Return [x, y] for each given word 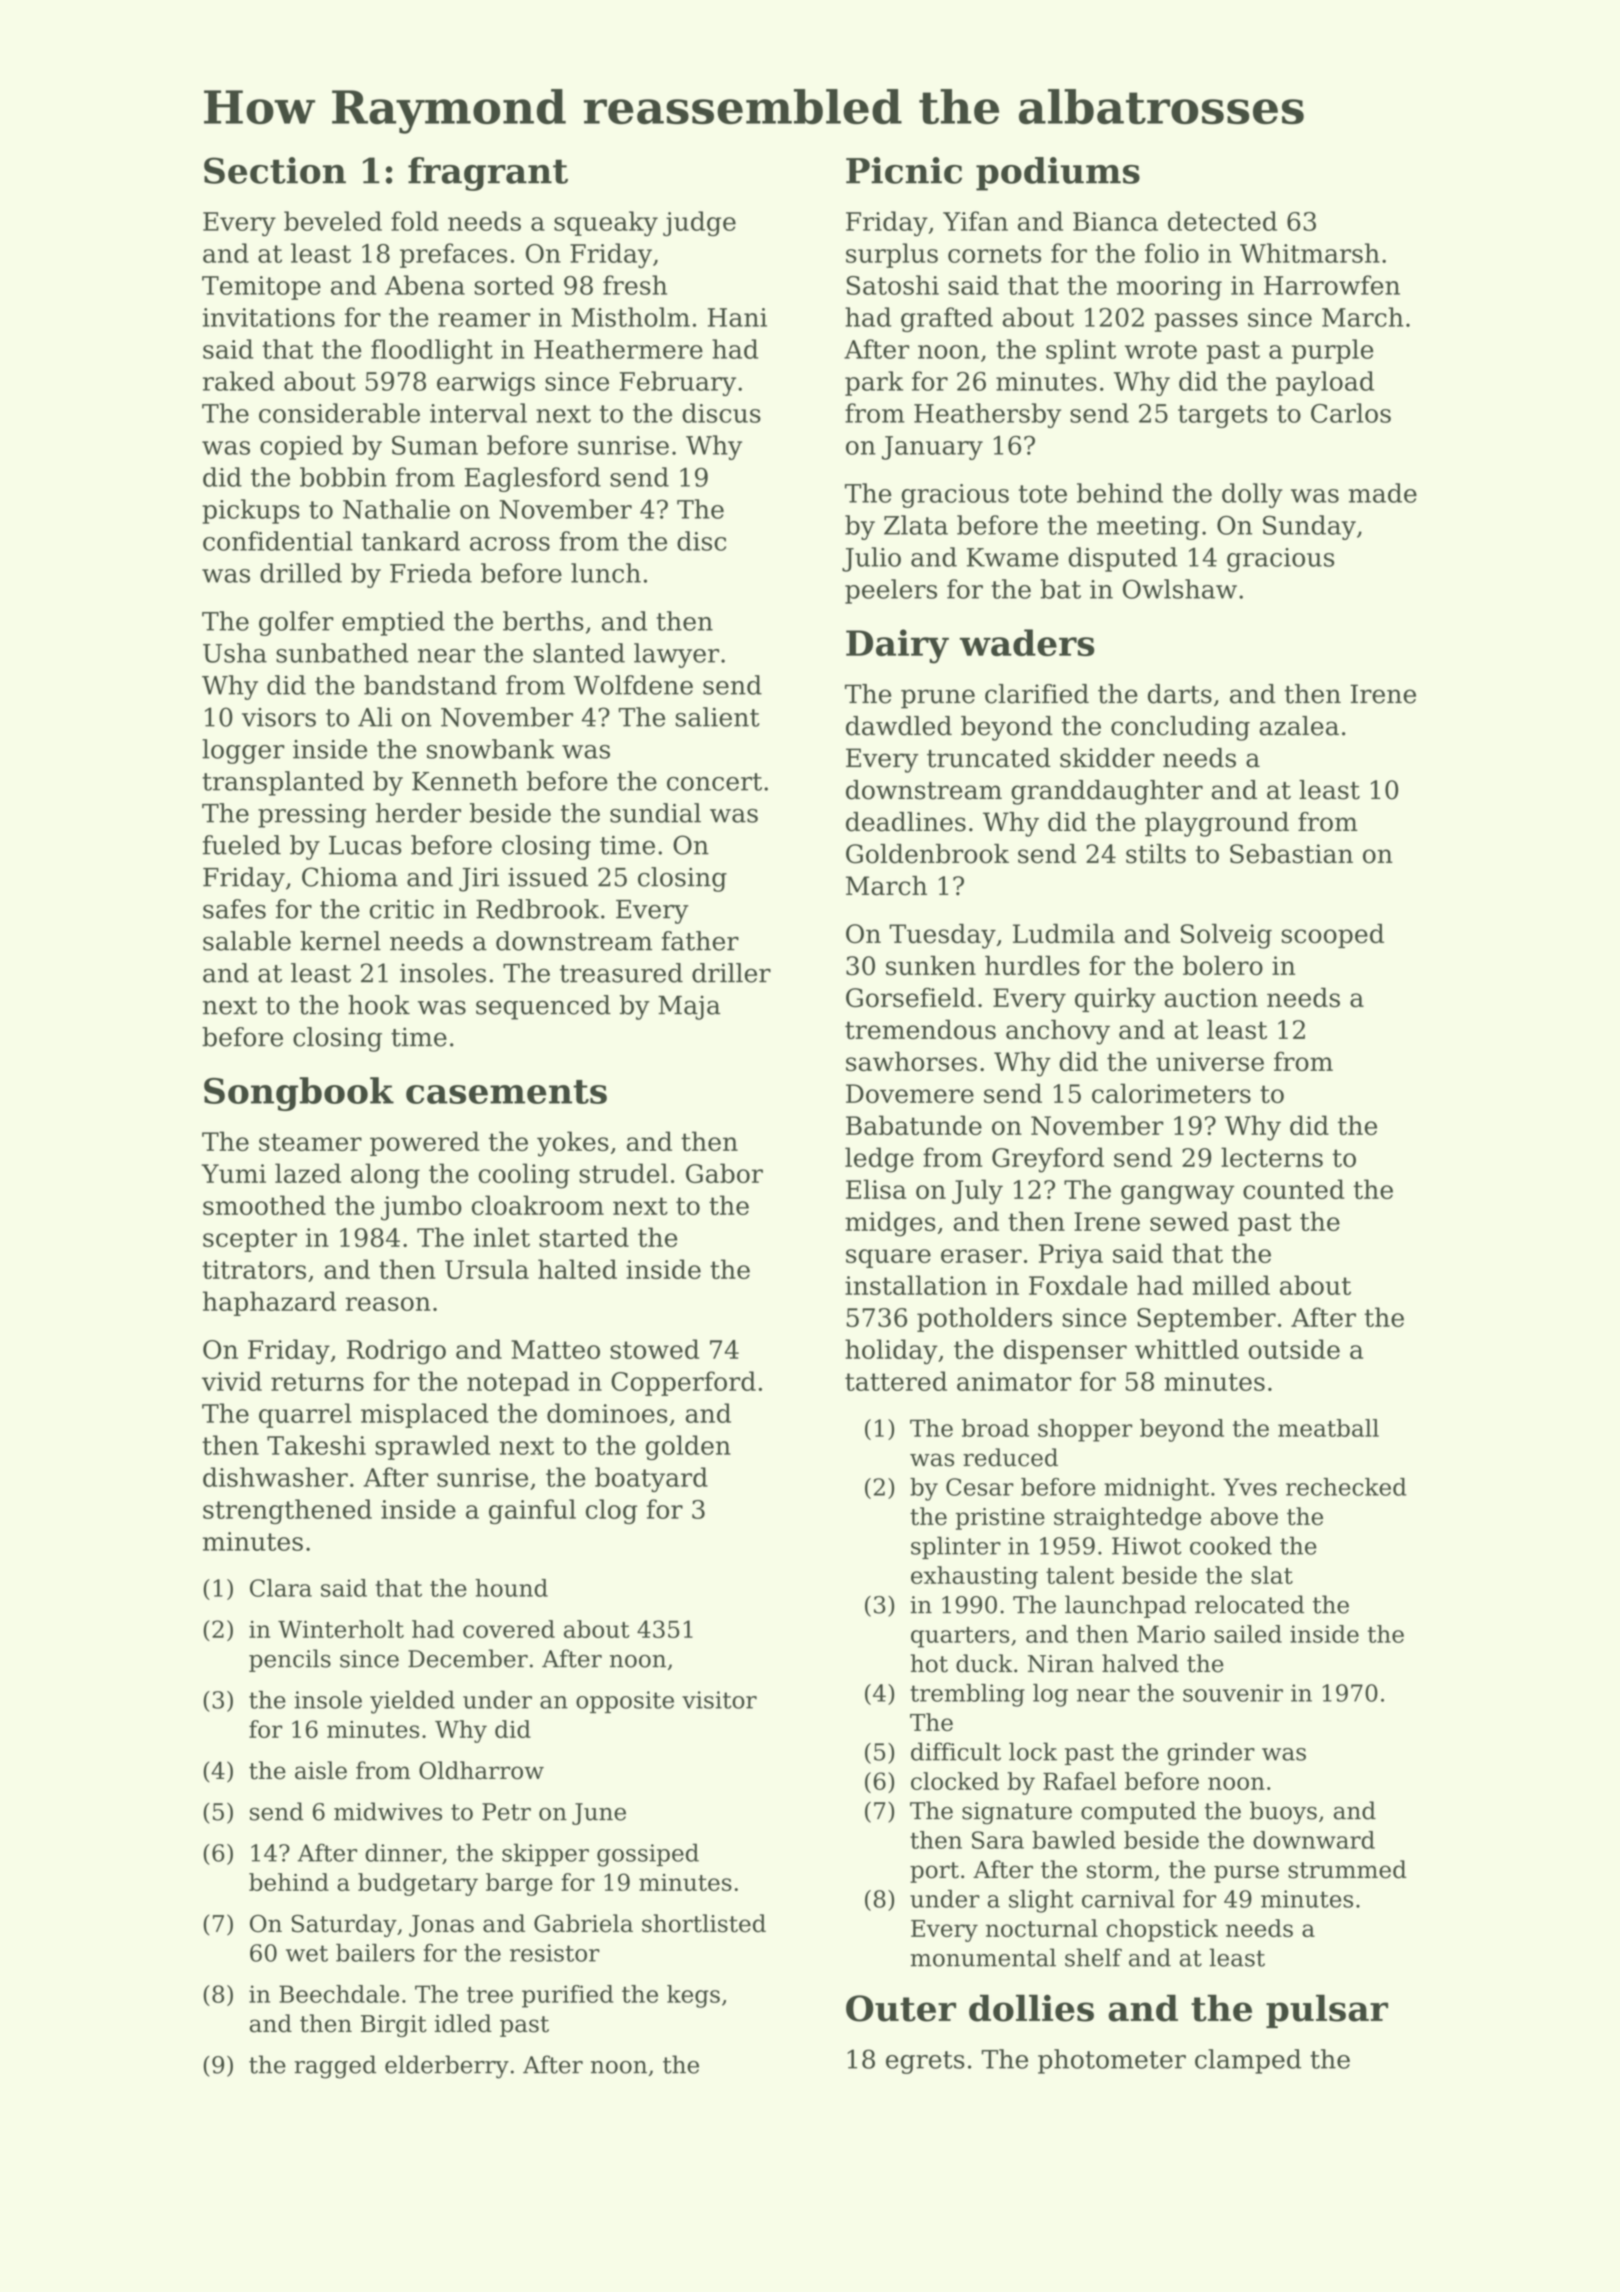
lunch [606, 573]
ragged [335, 2067]
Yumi [233, 1173]
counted [1294, 1189]
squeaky [606, 223]
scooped [1333, 935]
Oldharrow [481, 1770]
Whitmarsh [1310, 253]
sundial [655, 813]
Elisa [876, 1189]
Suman [435, 445]
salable [247, 941]
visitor [719, 1700]
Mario [1171, 1634]
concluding [1180, 728]
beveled [333, 221]
